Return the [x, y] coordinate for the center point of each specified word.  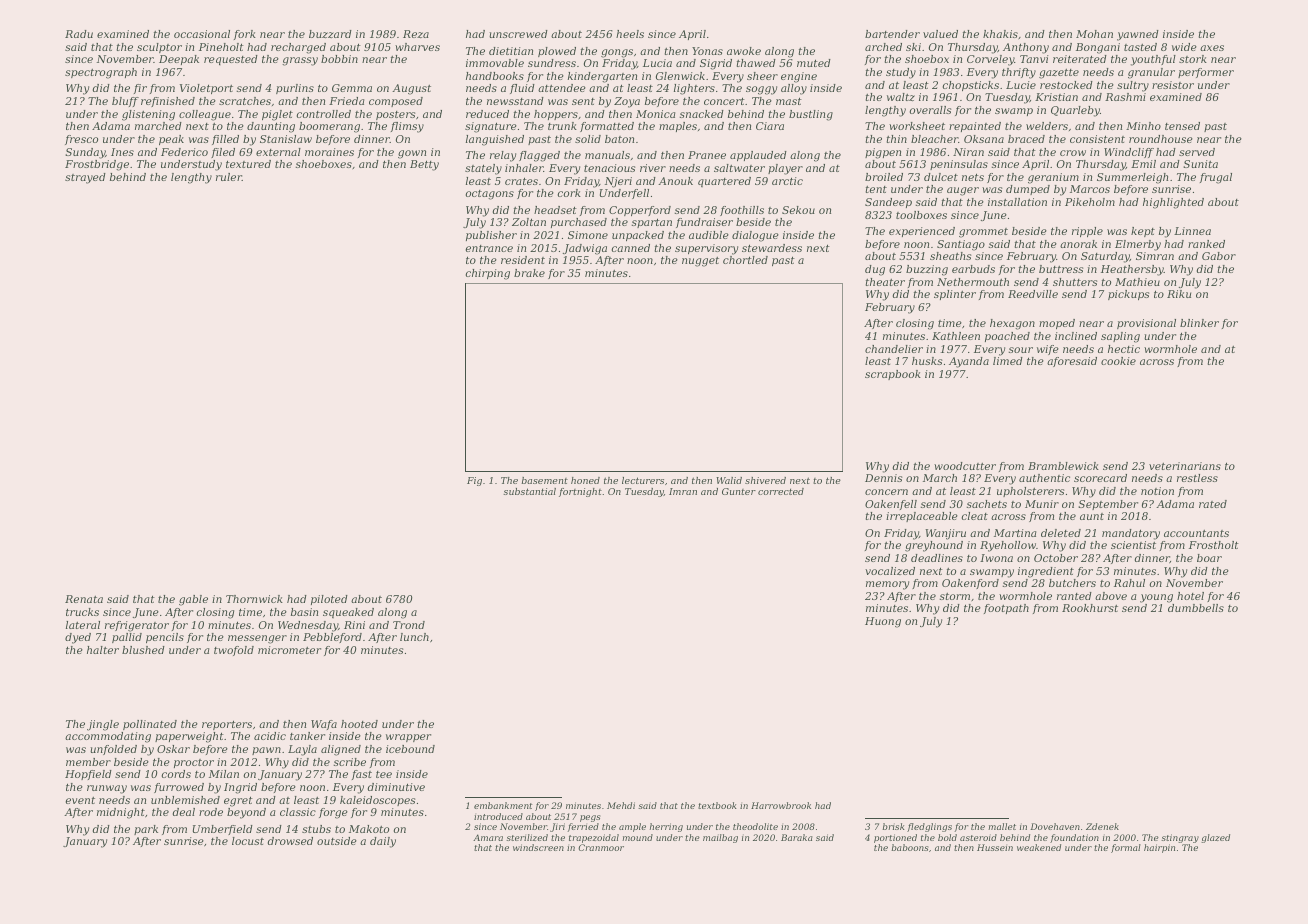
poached [1007, 337]
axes [1212, 48]
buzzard [330, 34]
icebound [410, 749]
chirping [488, 274]
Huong [883, 622]
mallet [1002, 826]
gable [193, 600]
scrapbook [893, 375]
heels [630, 34]
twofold [234, 651]
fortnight [580, 492]
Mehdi [621, 805]
